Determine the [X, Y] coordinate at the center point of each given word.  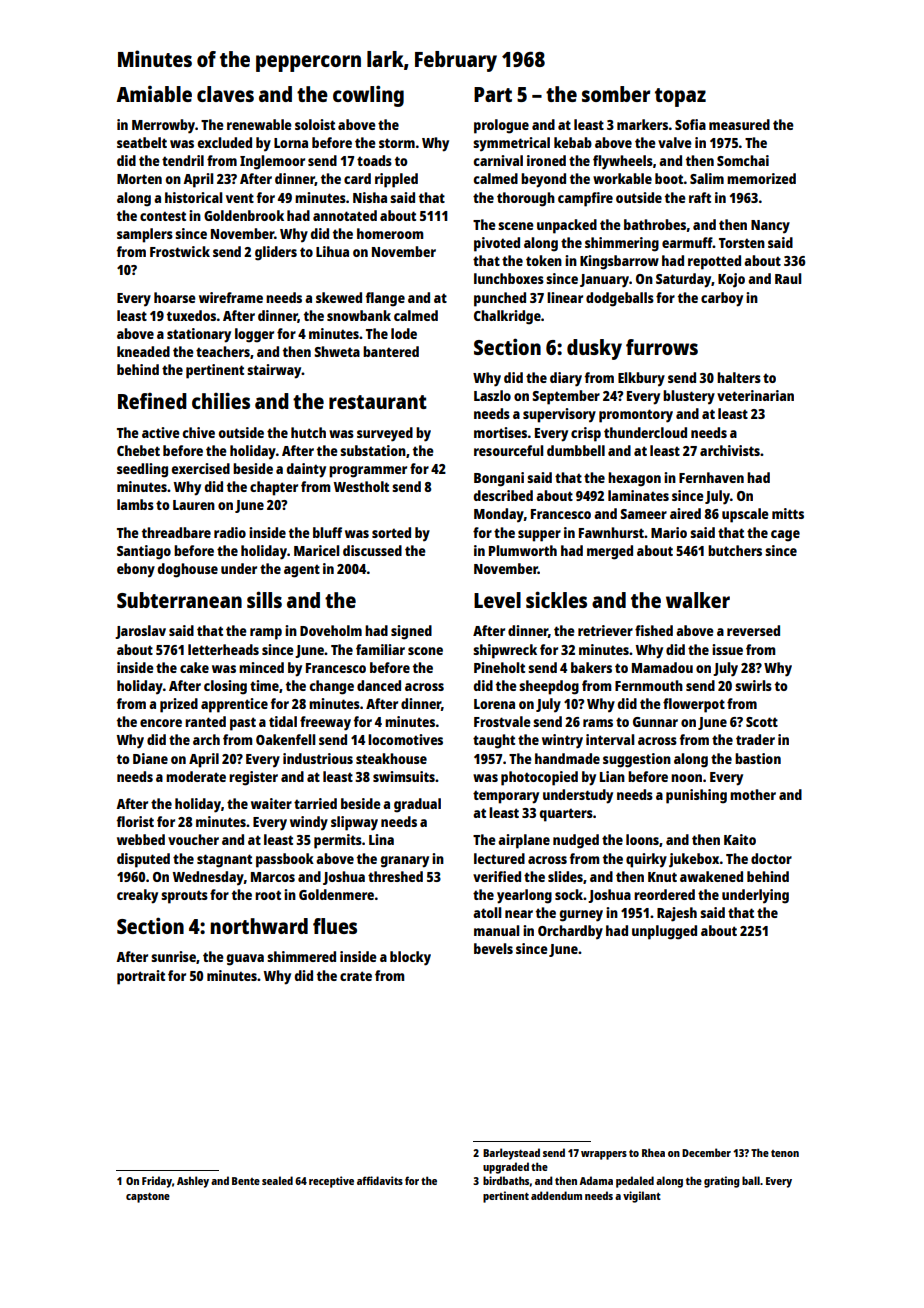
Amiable [154, 94]
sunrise [173, 956]
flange [385, 299]
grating [722, 1182]
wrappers [604, 1155]
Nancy [770, 227]
